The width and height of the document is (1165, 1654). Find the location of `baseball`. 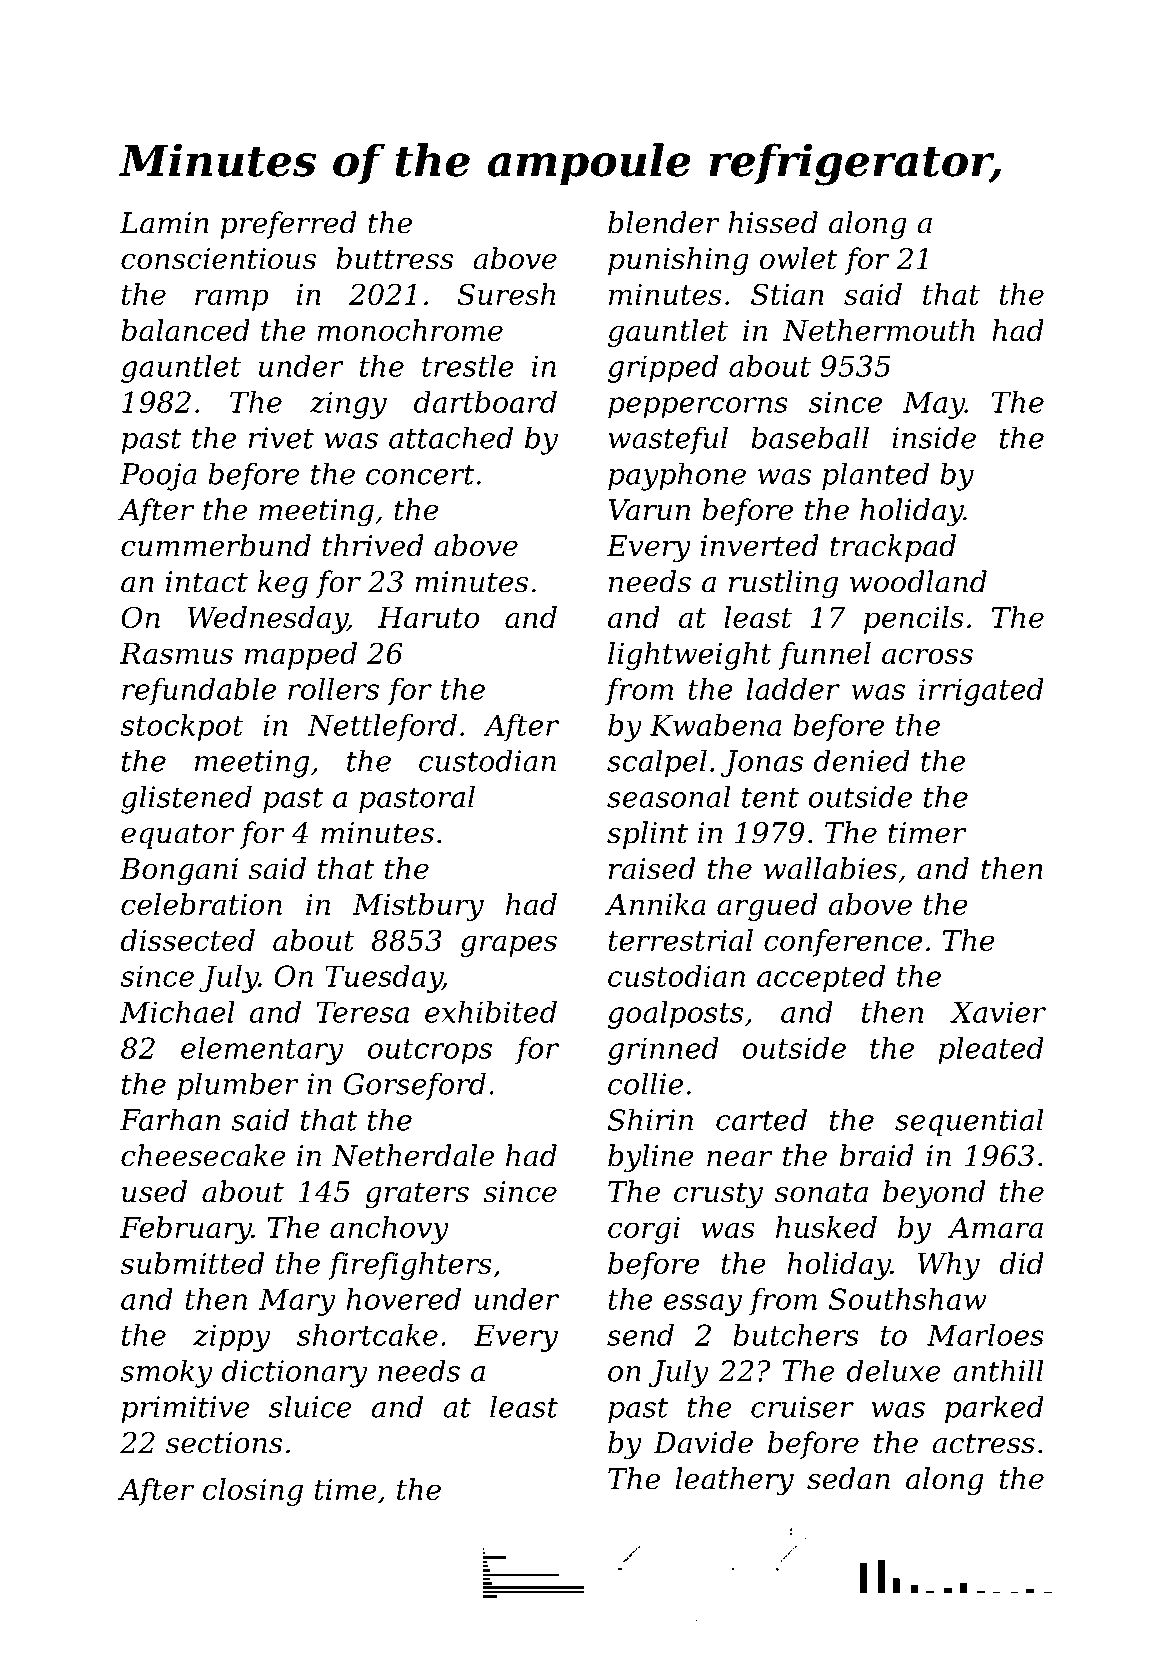

baseball is located at coordinates (810, 437).
